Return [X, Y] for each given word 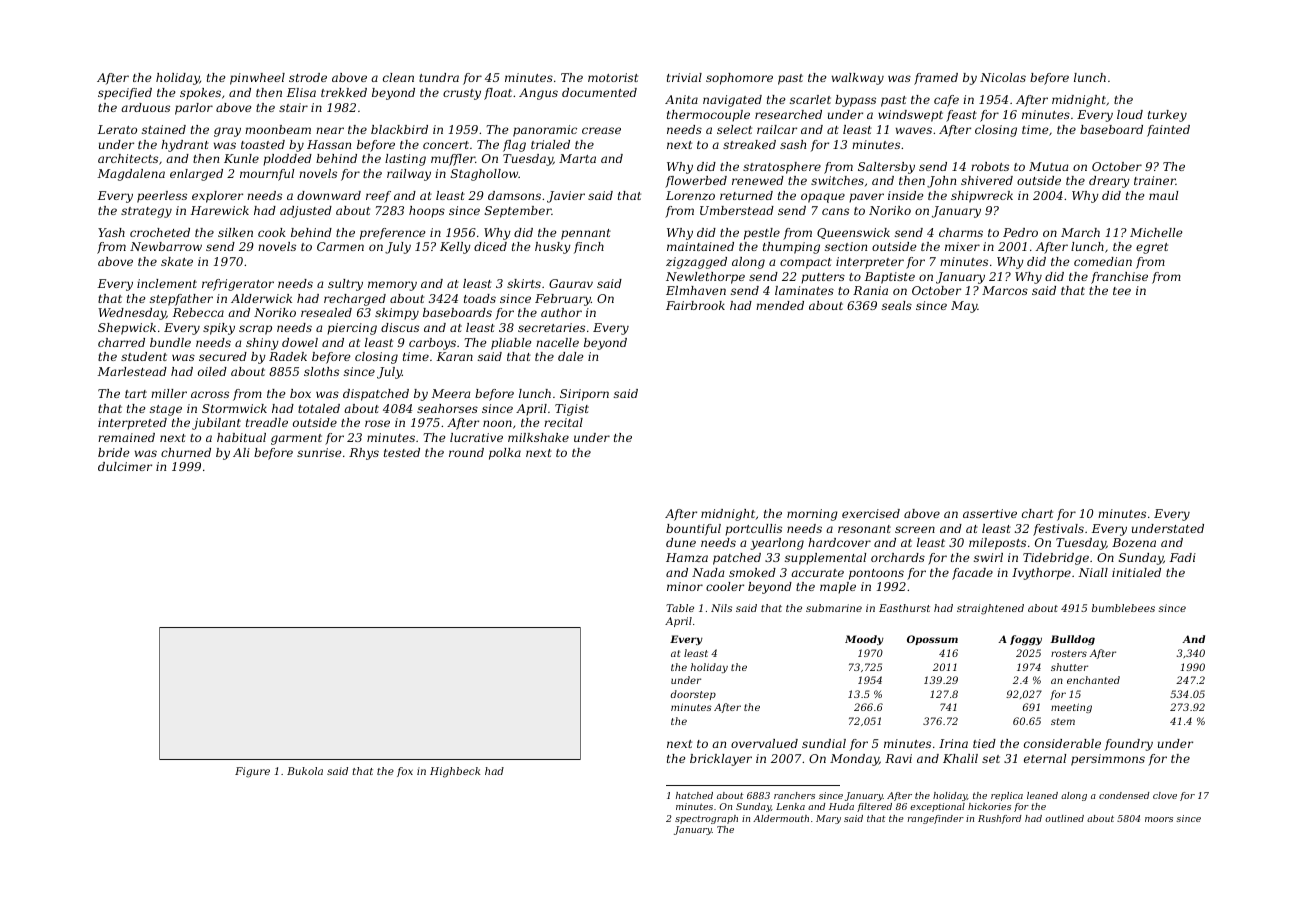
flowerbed [696, 182]
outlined [1064, 818]
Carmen [340, 246]
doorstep [693, 695]
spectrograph [706, 819]
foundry [1129, 745]
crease [601, 130]
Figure [252, 772]
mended [780, 305]
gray [227, 132]
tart [136, 394]
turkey [1167, 116]
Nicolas [1003, 77]
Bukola [305, 771]
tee [1122, 291]
